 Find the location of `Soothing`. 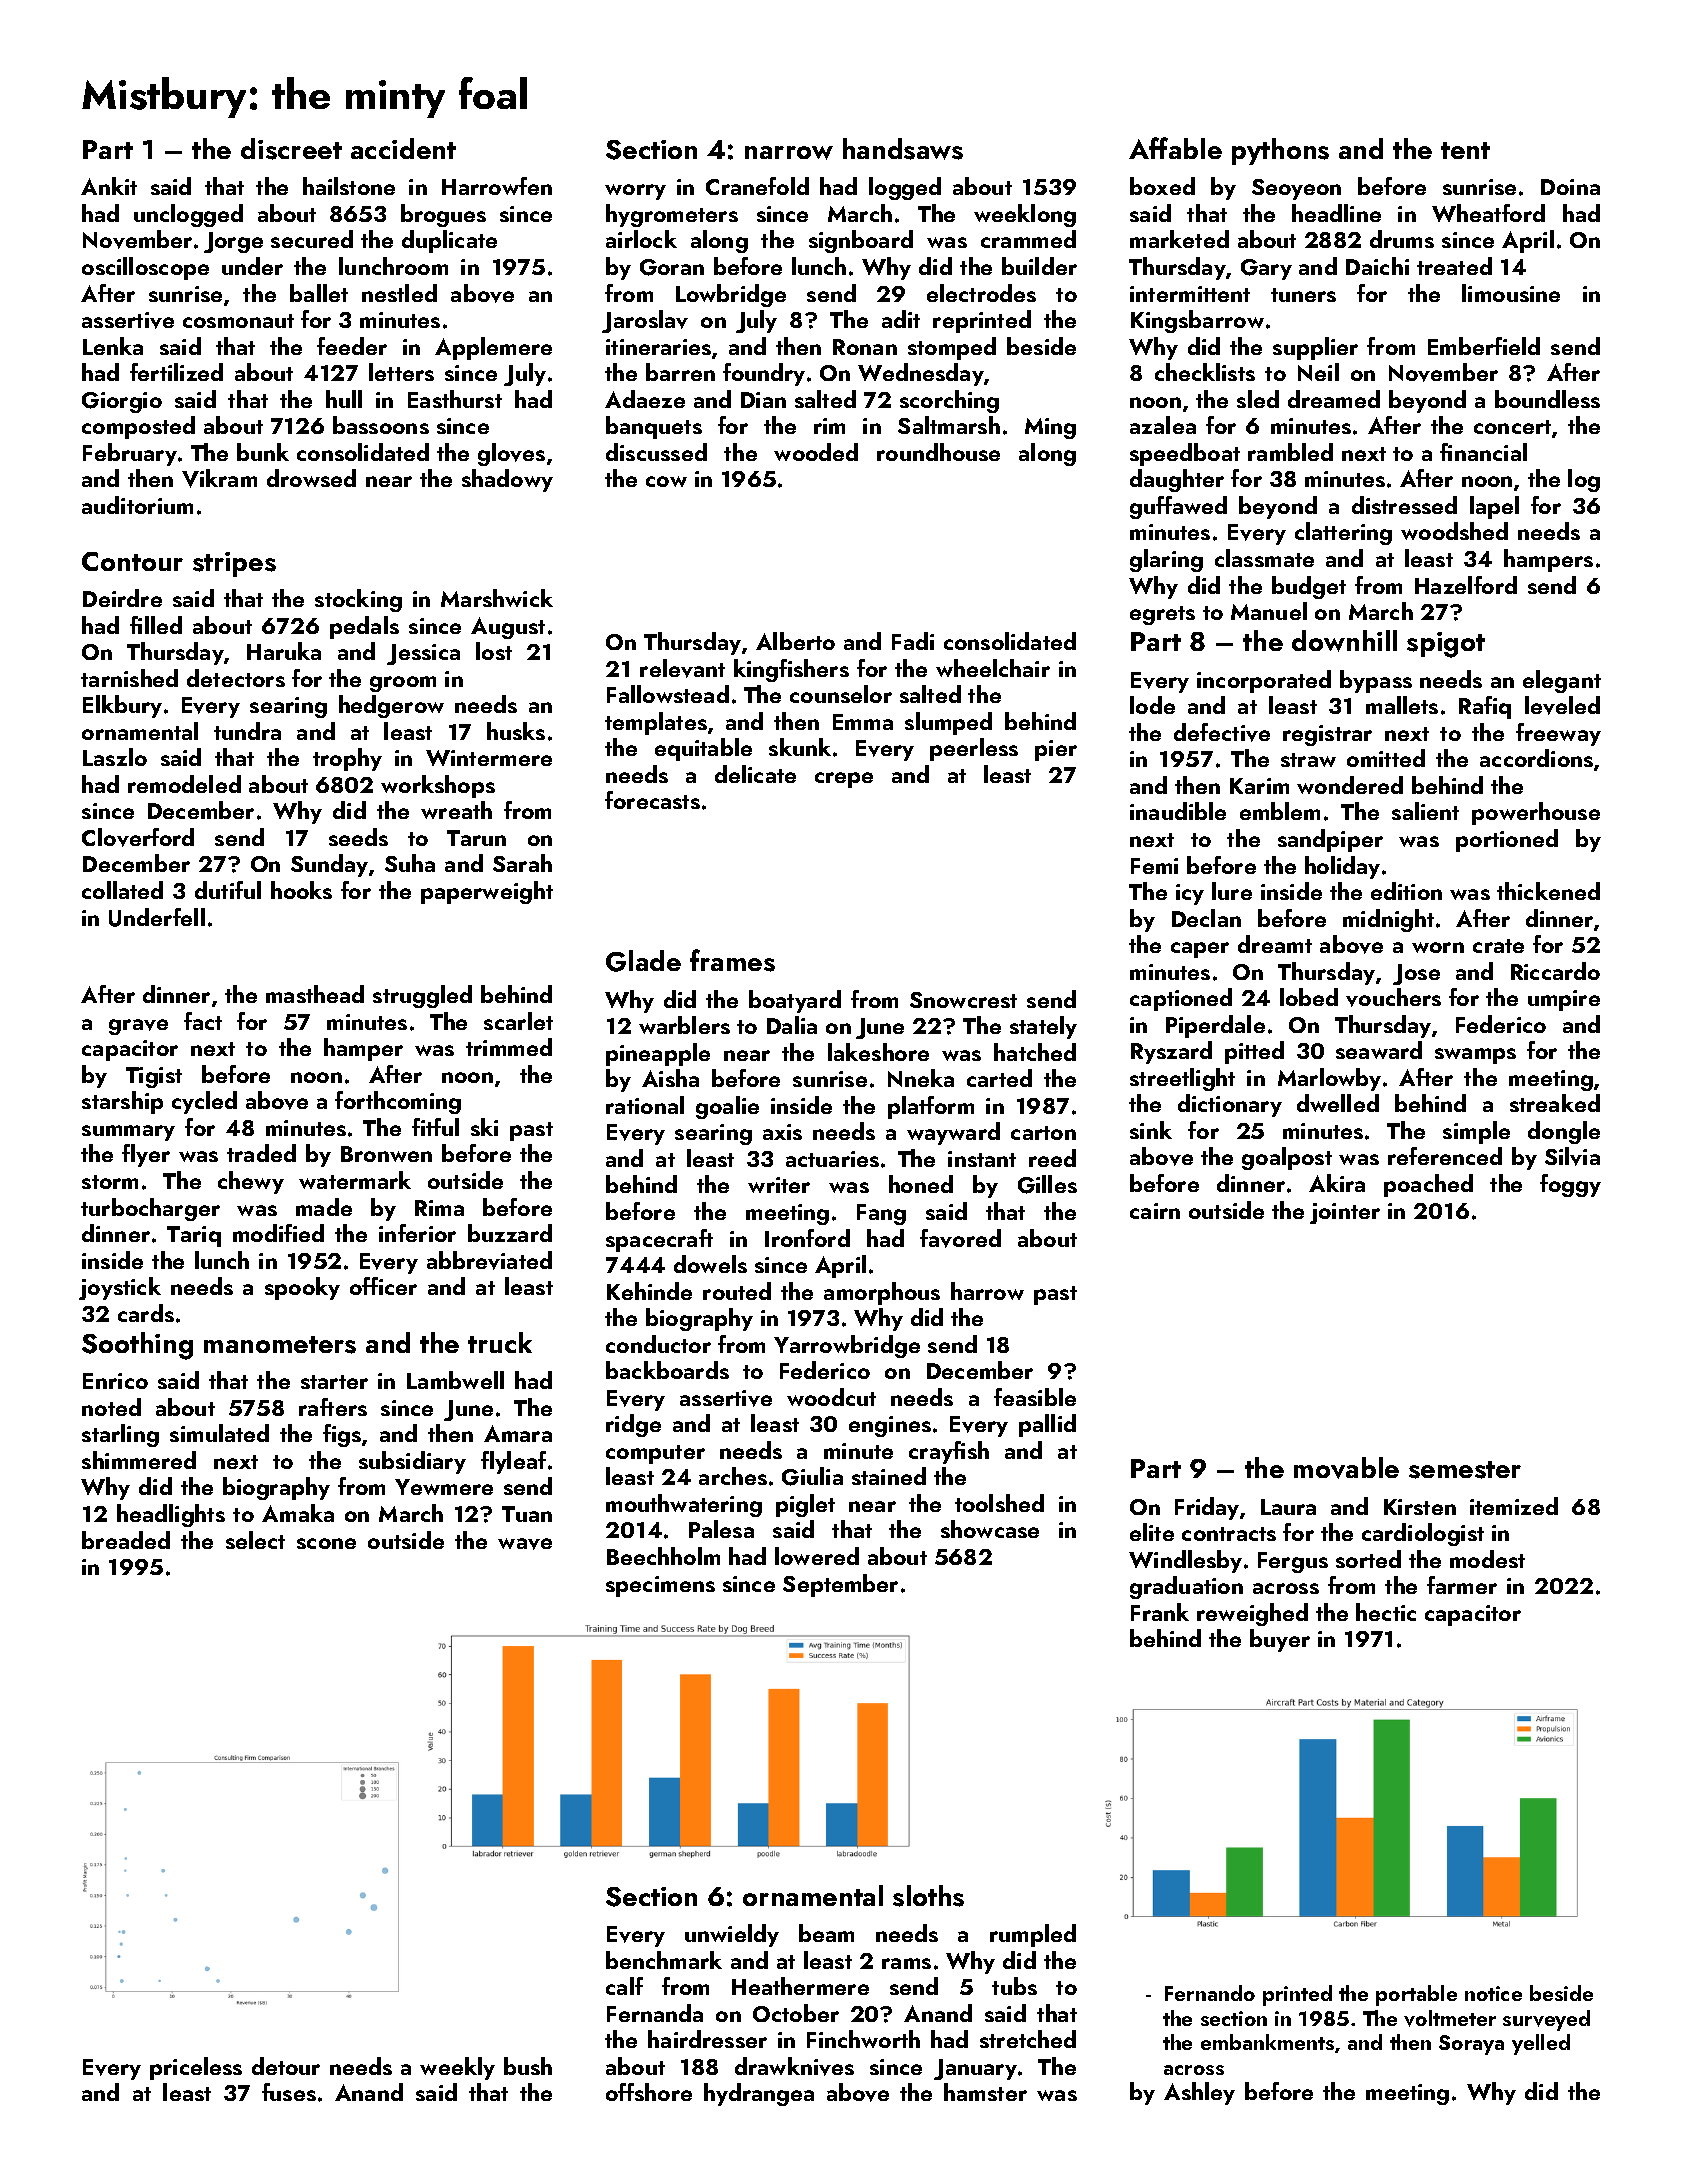

Soothing is located at coordinates (137, 1346).
